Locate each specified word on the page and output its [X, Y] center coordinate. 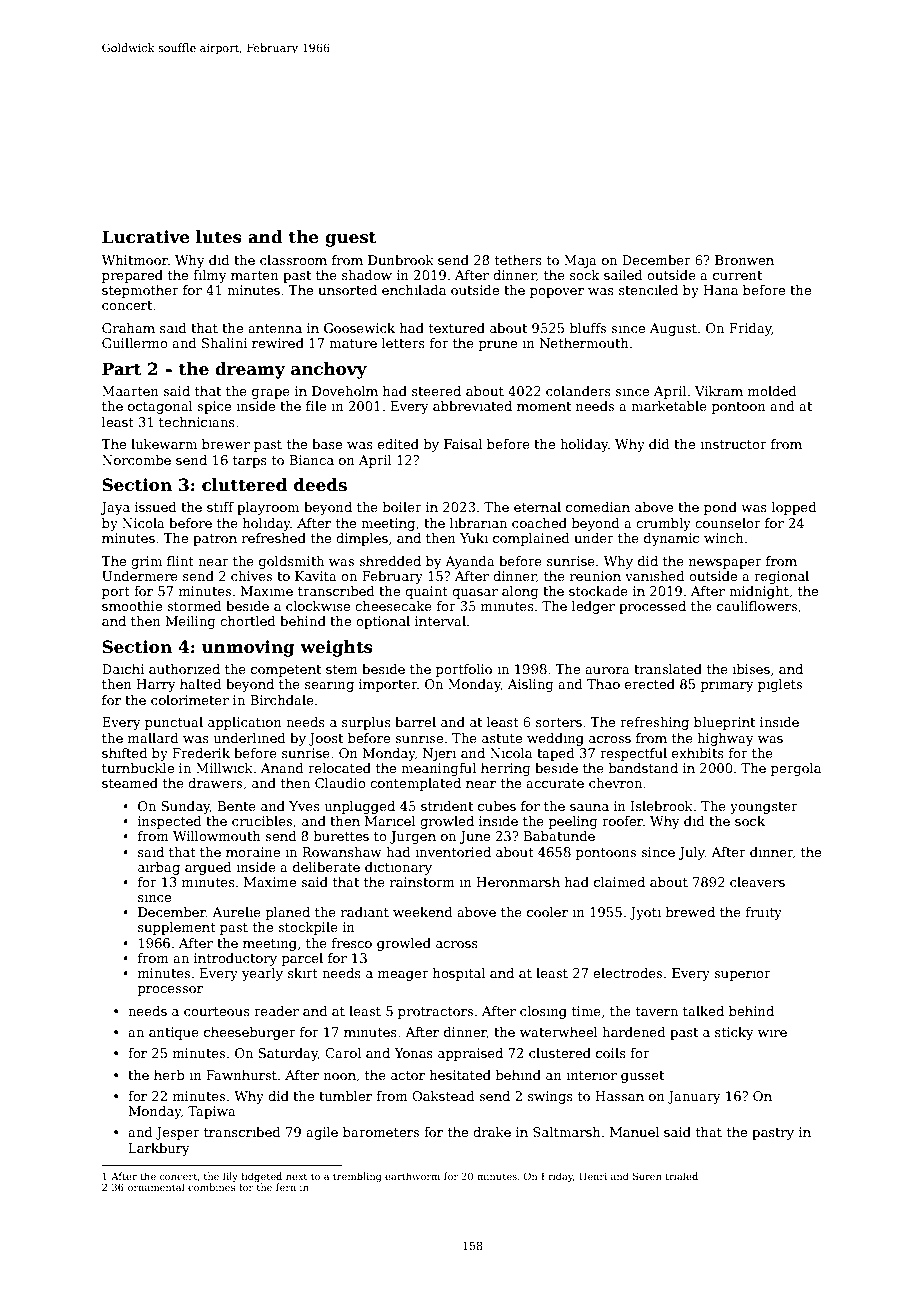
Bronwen [744, 260]
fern [286, 1187]
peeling [573, 822]
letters [403, 343]
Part [122, 369]
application [245, 723]
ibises [751, 669]
